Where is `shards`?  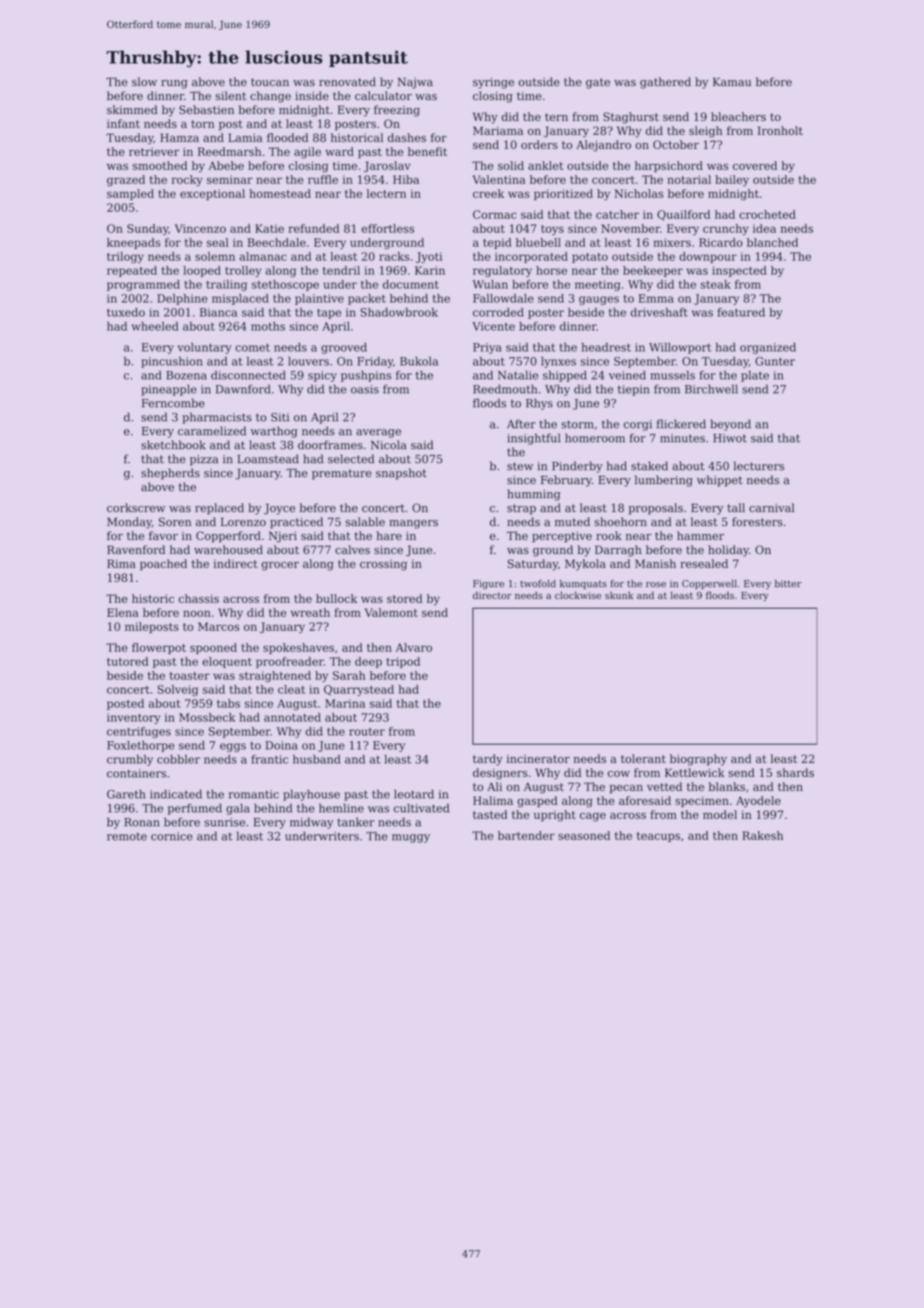
shards is located at coordinates (795, 772).
